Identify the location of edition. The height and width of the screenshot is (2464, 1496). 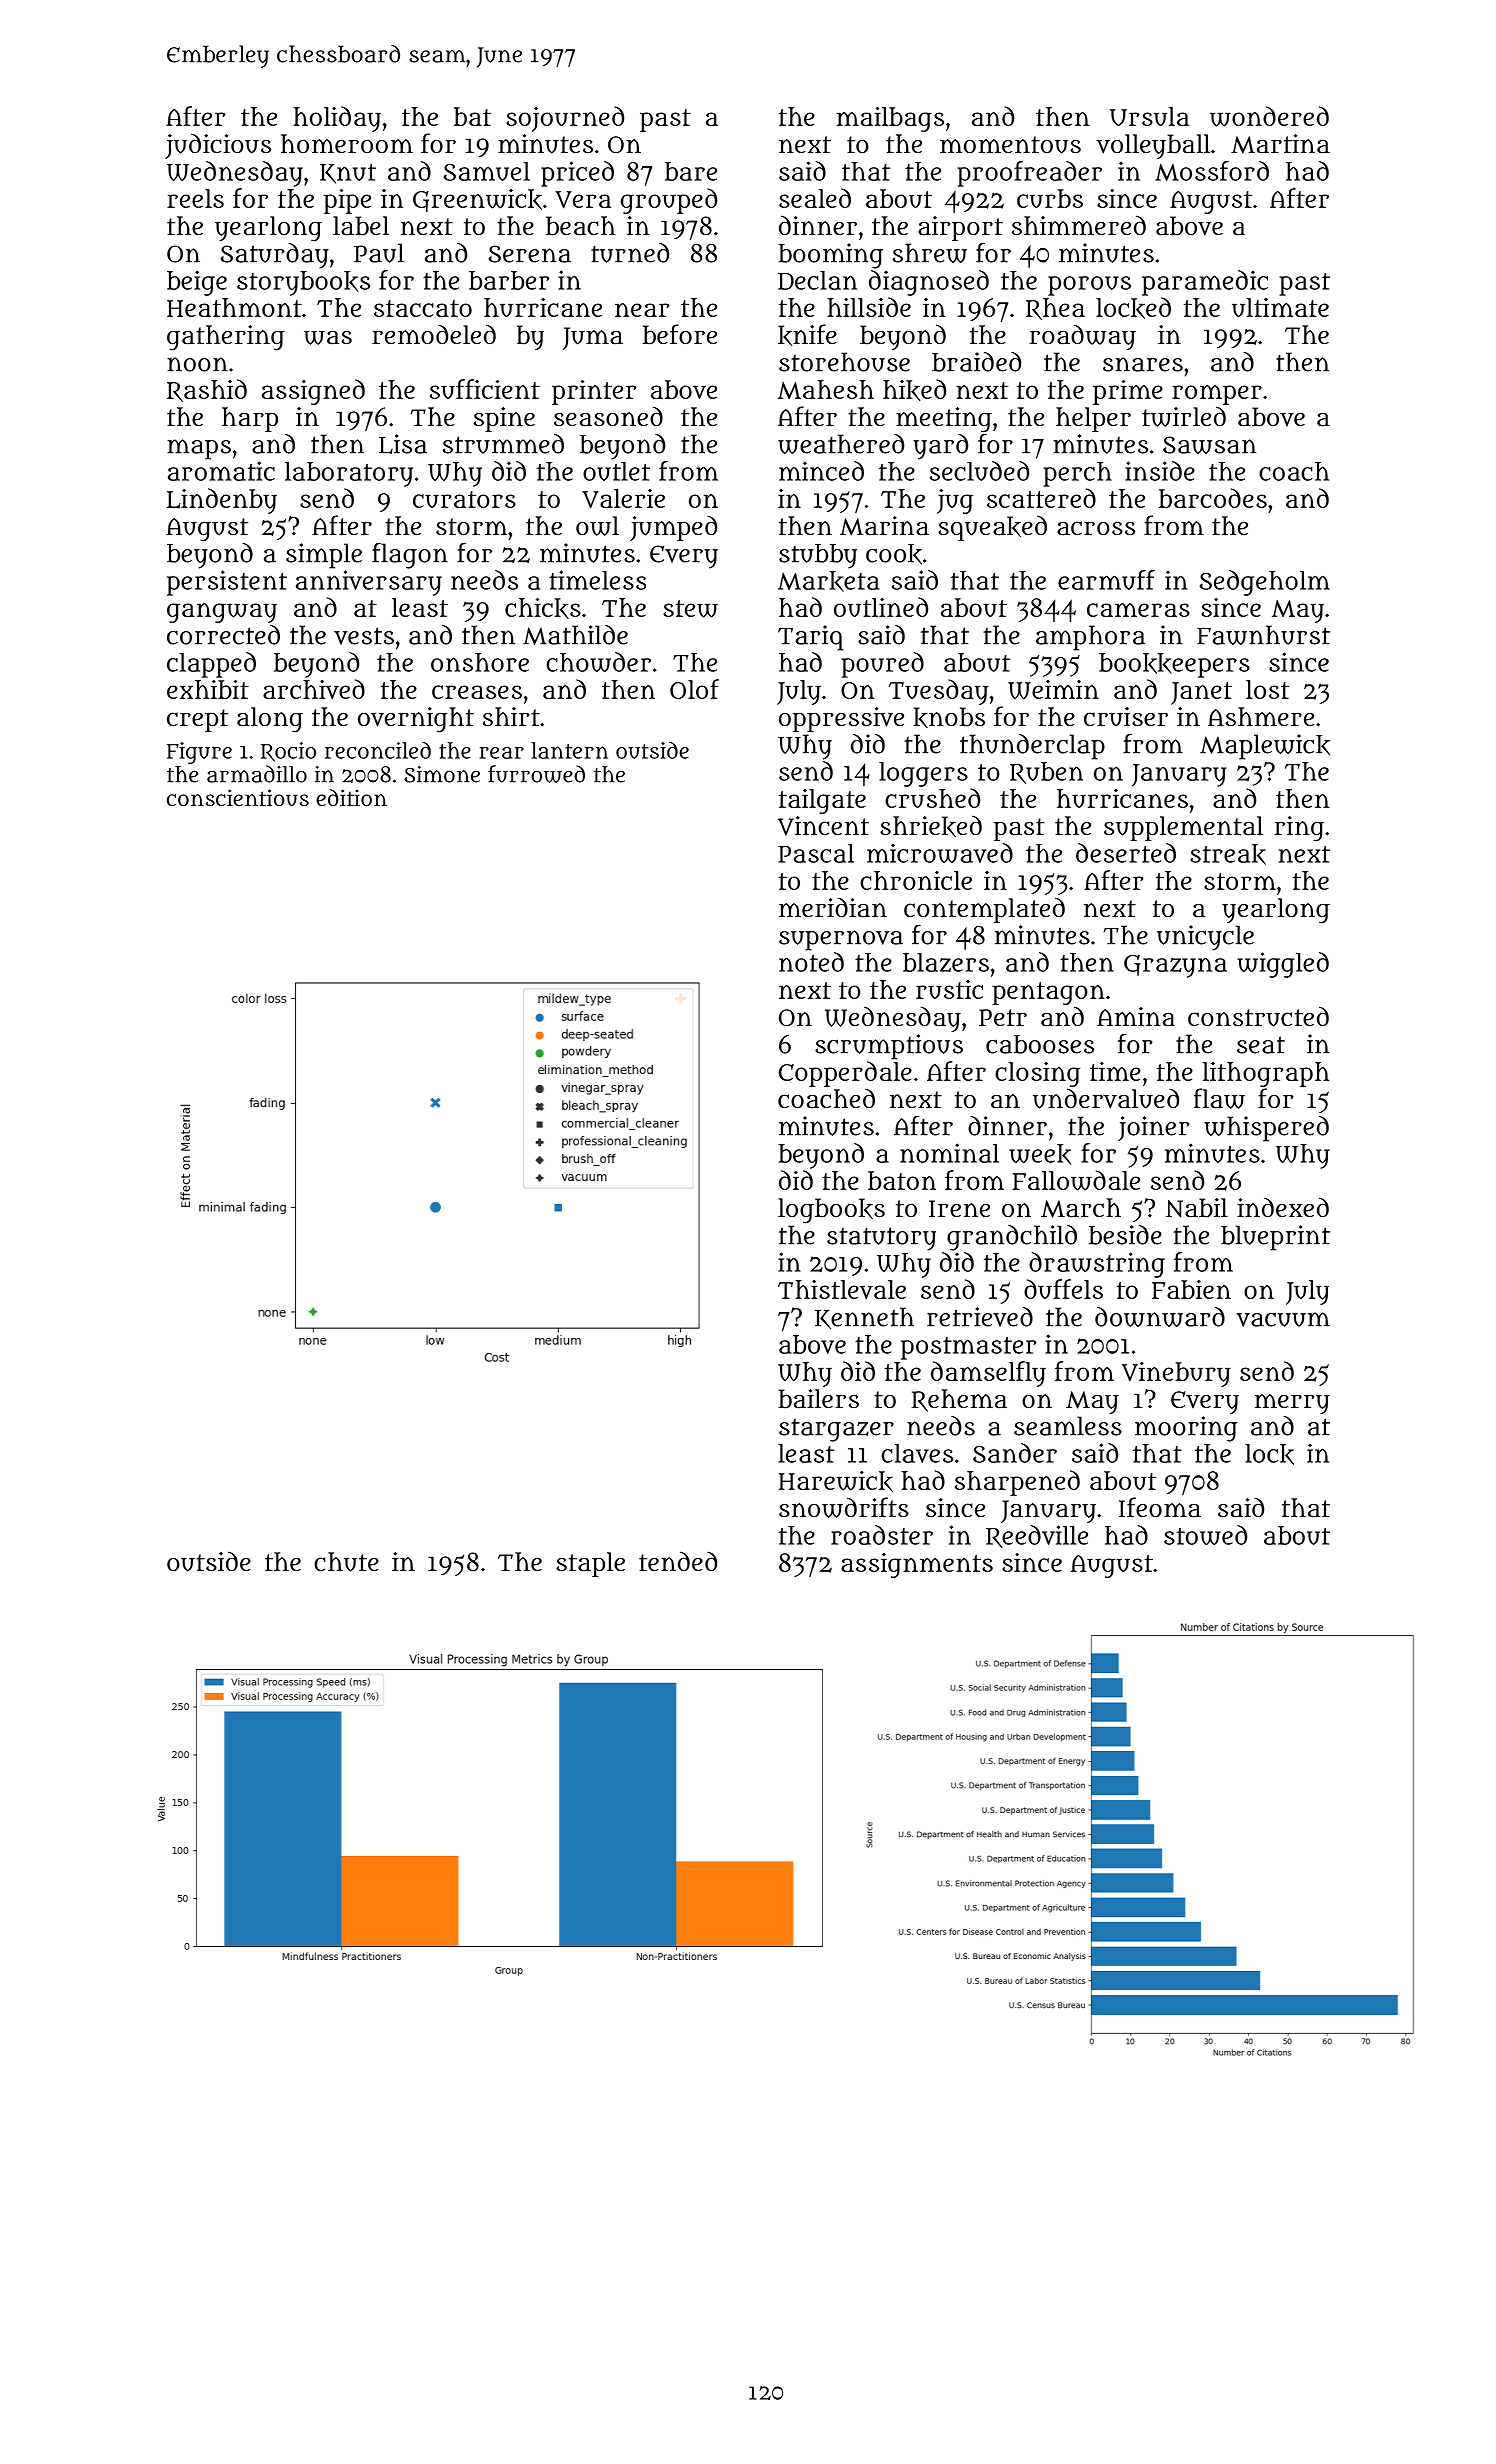
(351, 797).
